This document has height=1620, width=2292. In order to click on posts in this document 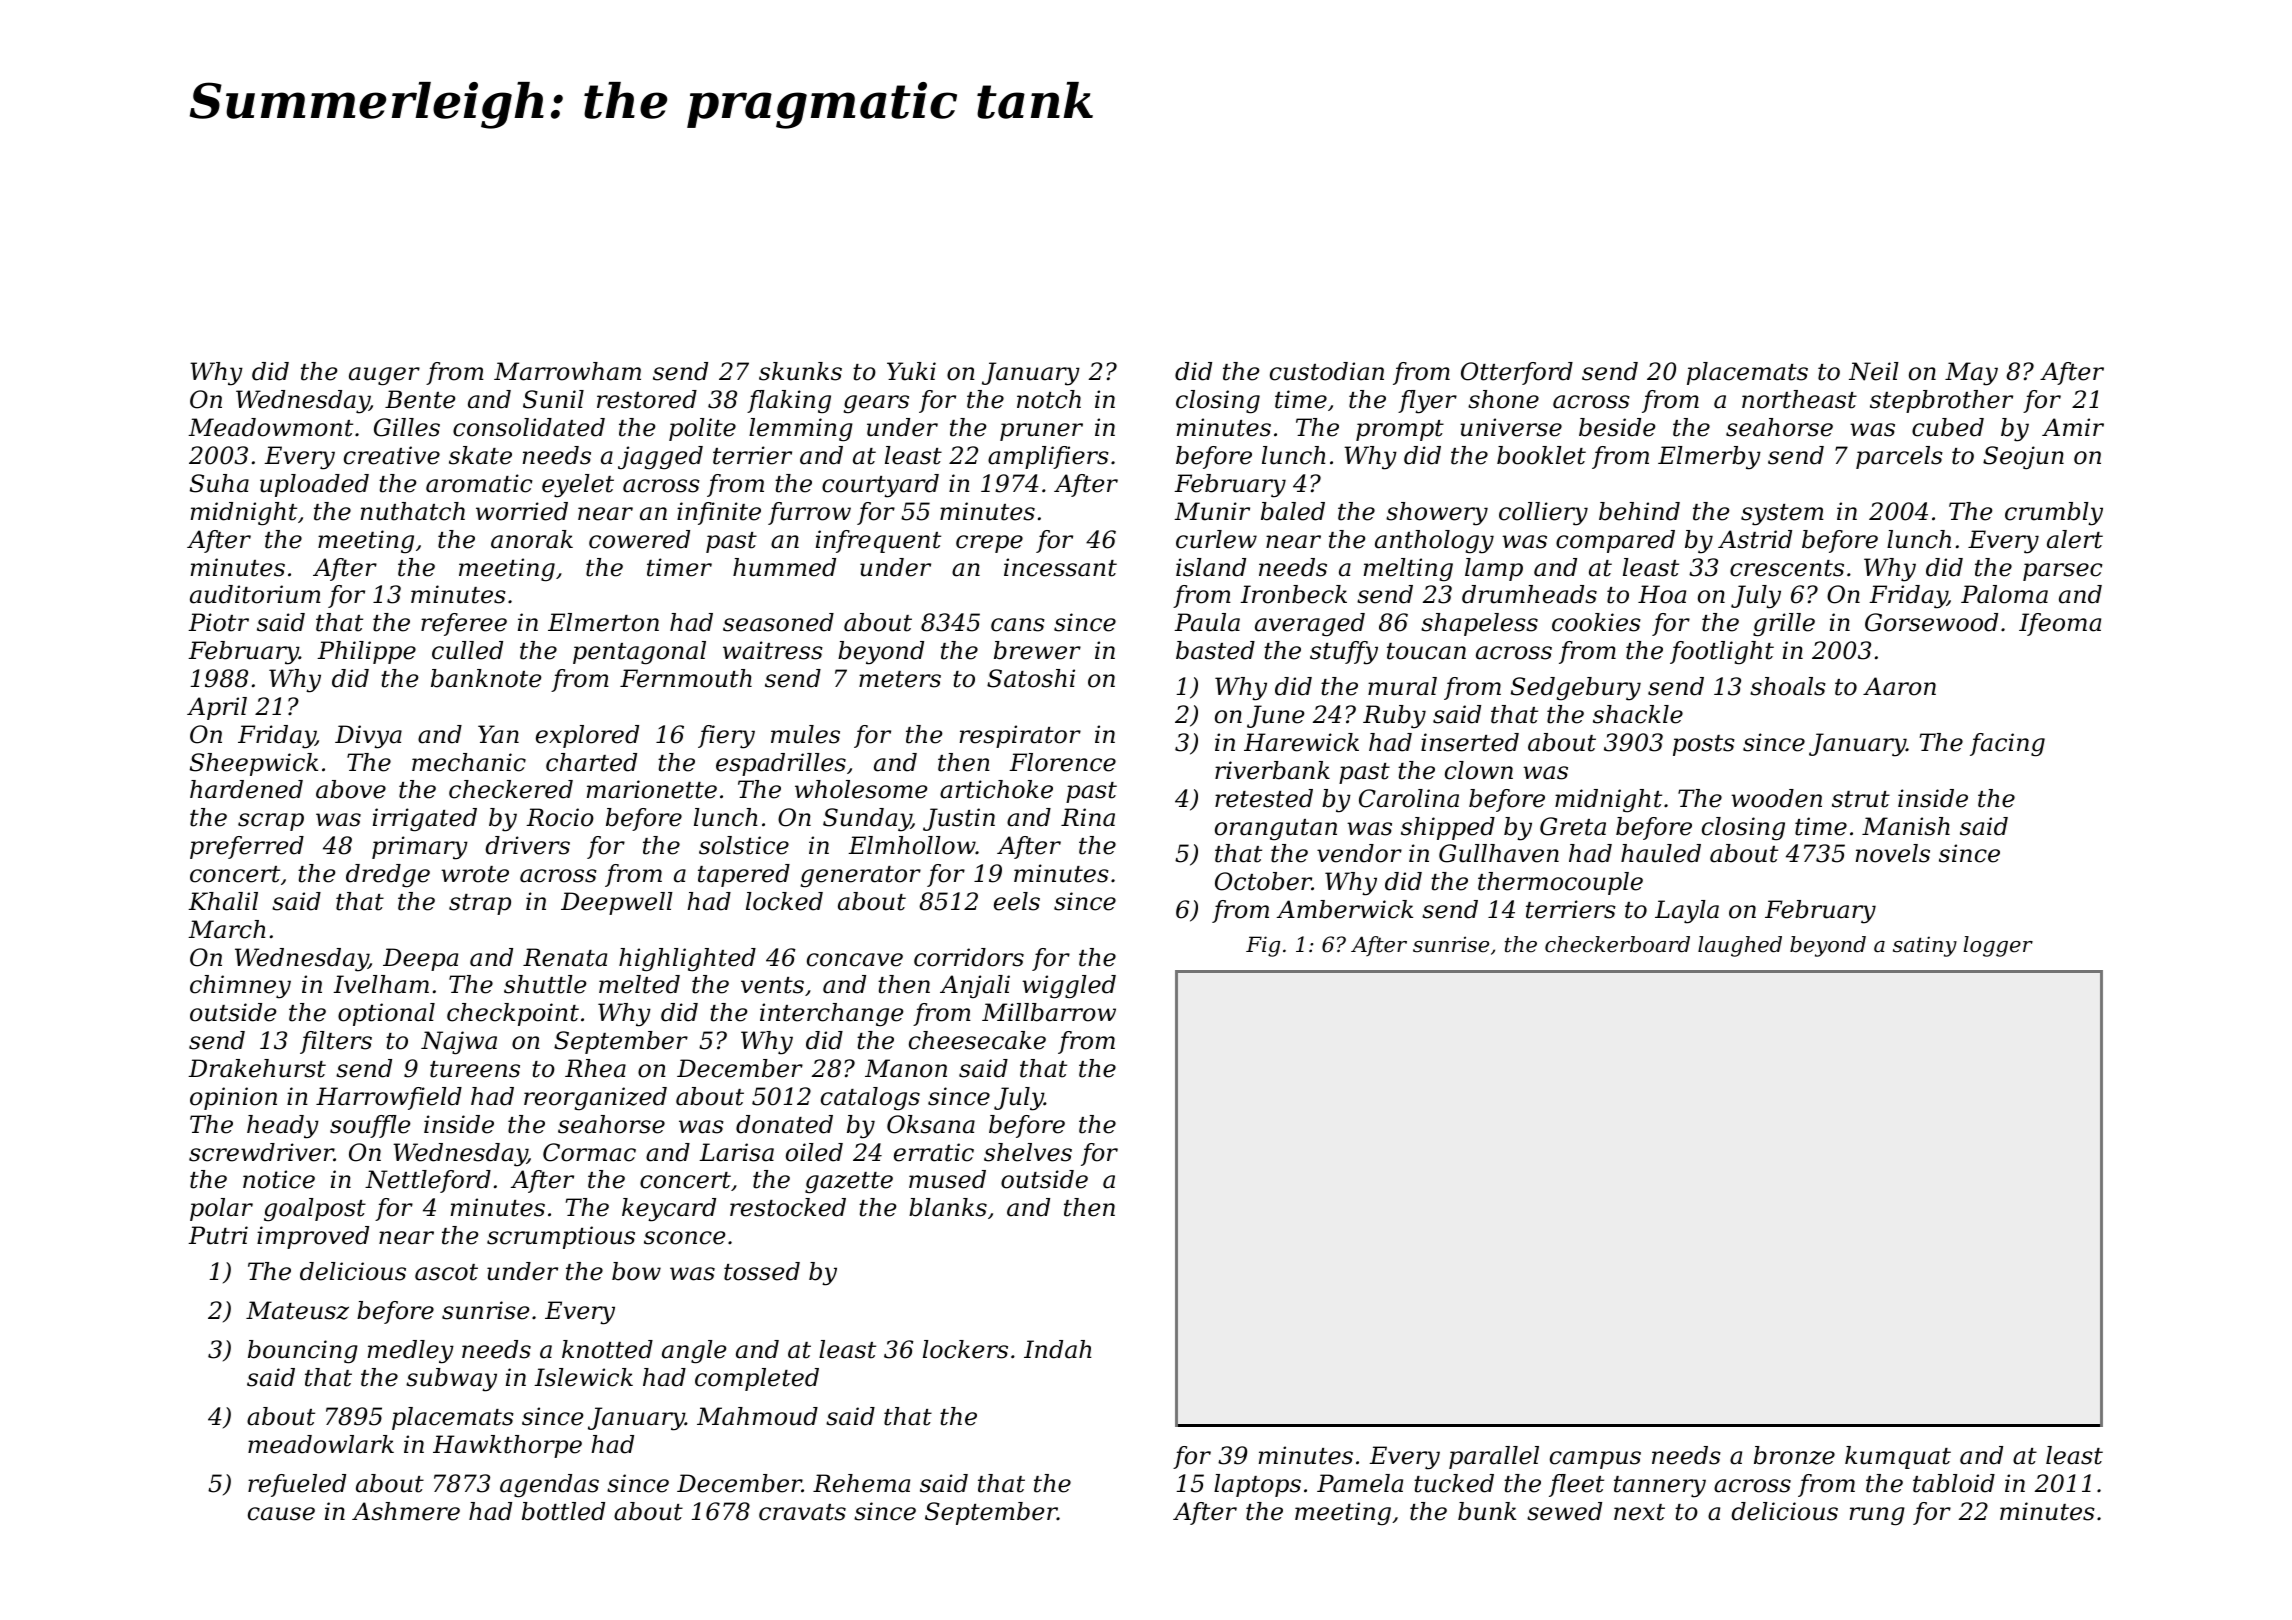, I will do `click(1704, 745)`.
